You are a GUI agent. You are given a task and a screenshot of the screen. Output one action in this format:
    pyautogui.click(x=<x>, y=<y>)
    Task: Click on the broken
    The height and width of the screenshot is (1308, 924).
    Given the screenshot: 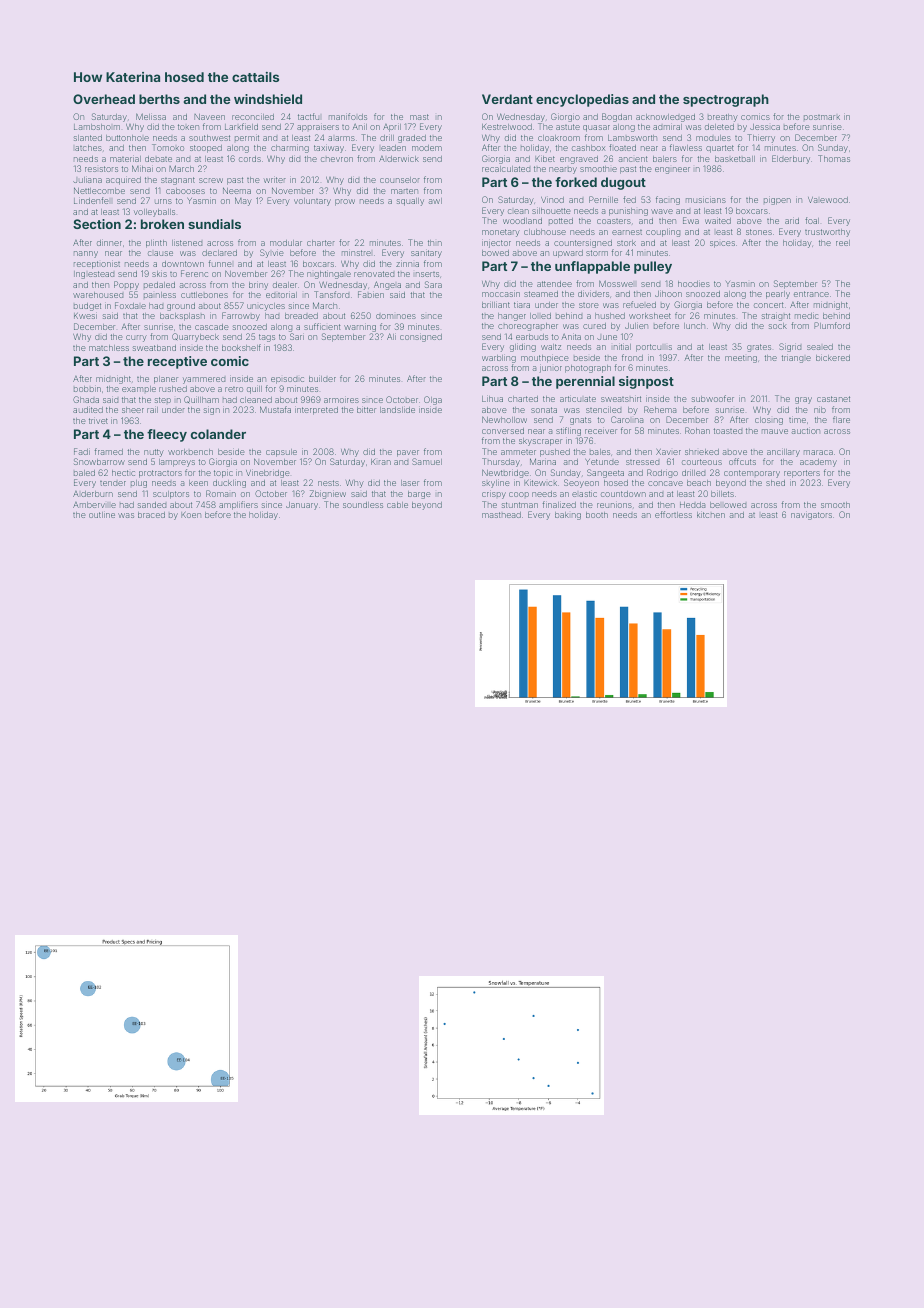 What is the action you would take?
    pyautogui.click(x=162, y=224)
